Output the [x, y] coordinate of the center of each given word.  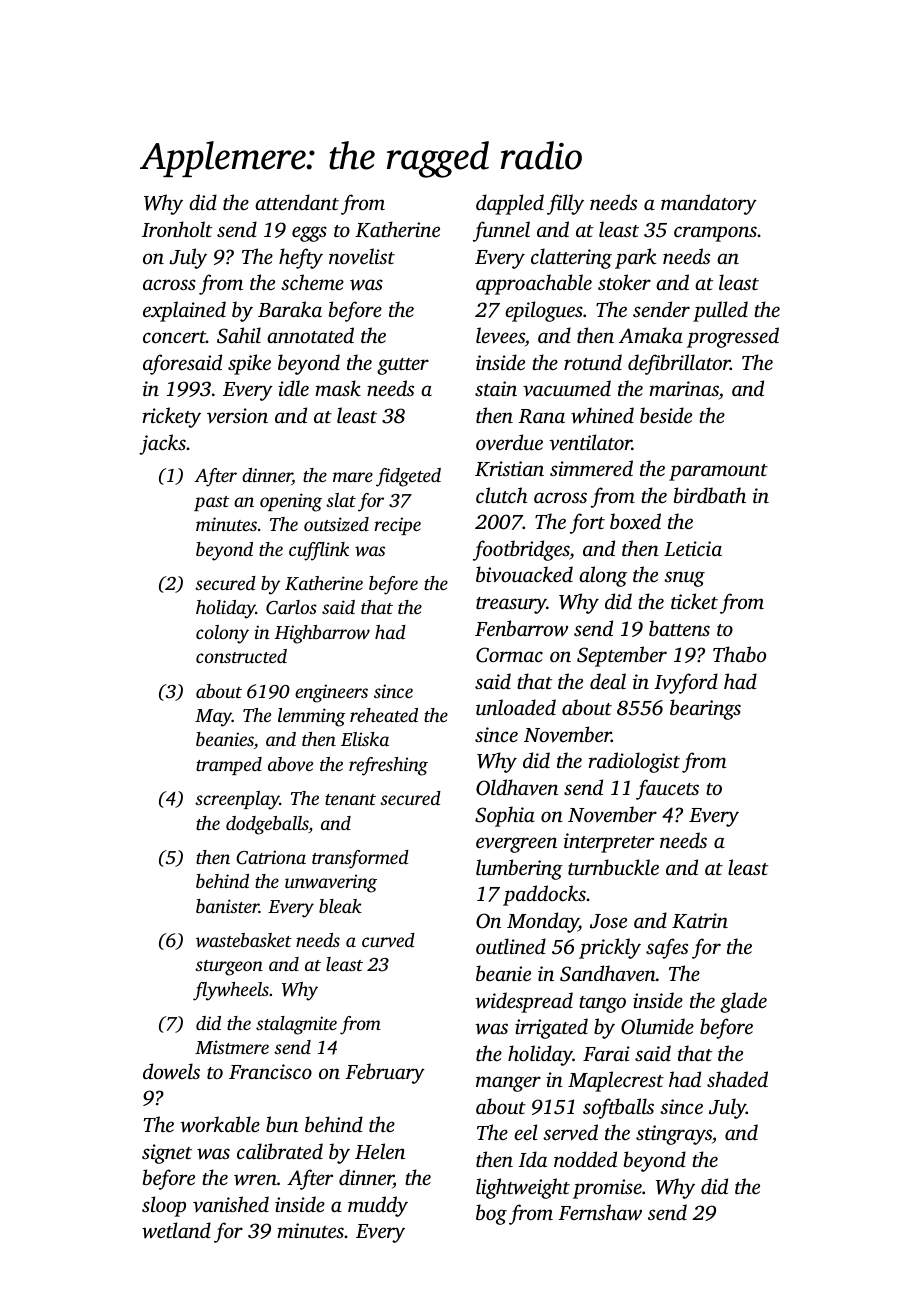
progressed [733, 337]
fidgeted [408, 477]
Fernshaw [600, 1212]
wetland [176, 1230]
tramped [229, 766]
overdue [509, 442]
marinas [684, 390]
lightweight [523, 1188]
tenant [350, 799]
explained [184, 311]
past [211, 503]
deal [608, 681]
